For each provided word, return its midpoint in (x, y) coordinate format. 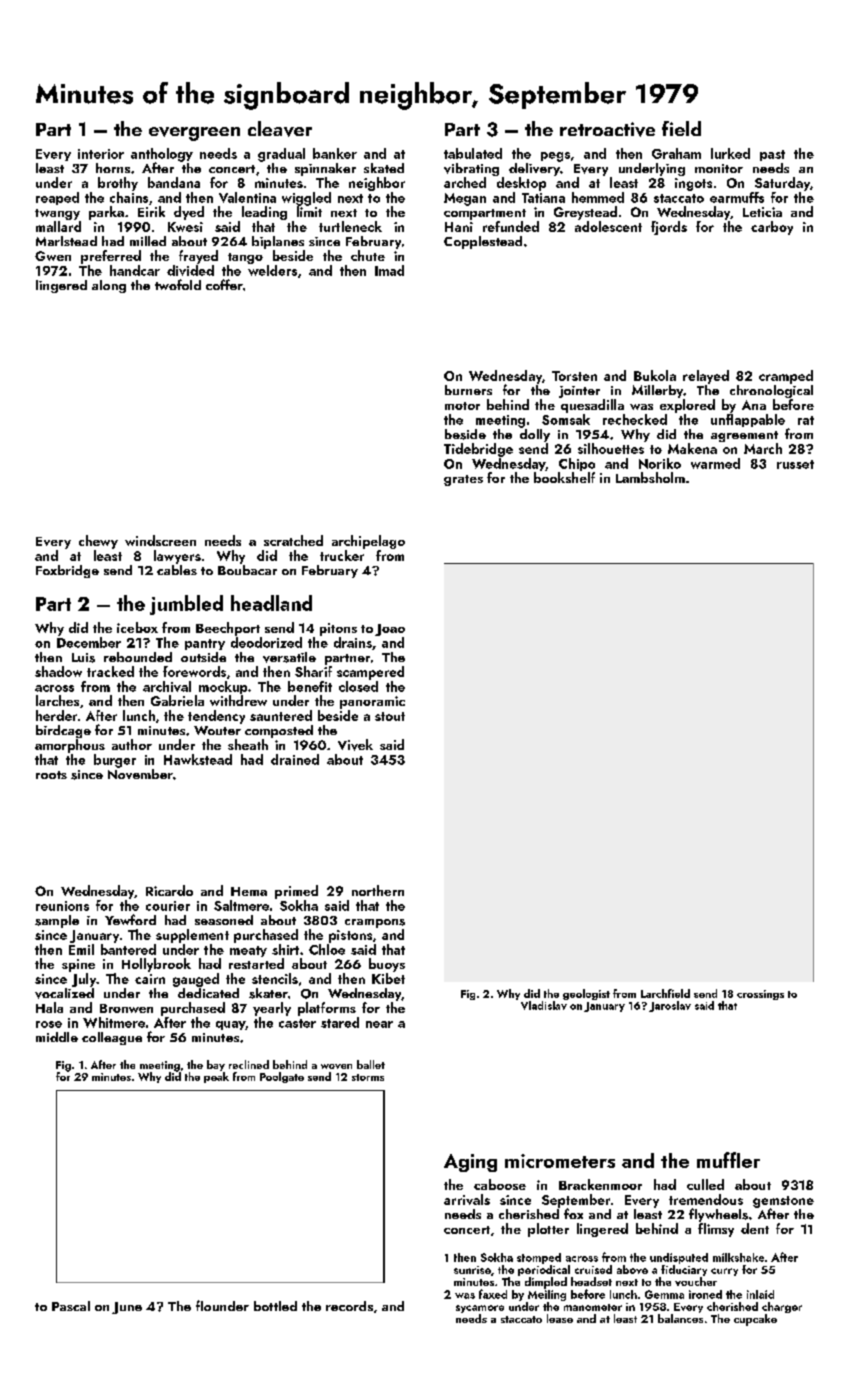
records (349, 1306)
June (127, 1308)
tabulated (473, 153)
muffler (728, 1160)
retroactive (607, 129)
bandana (174, 182)
